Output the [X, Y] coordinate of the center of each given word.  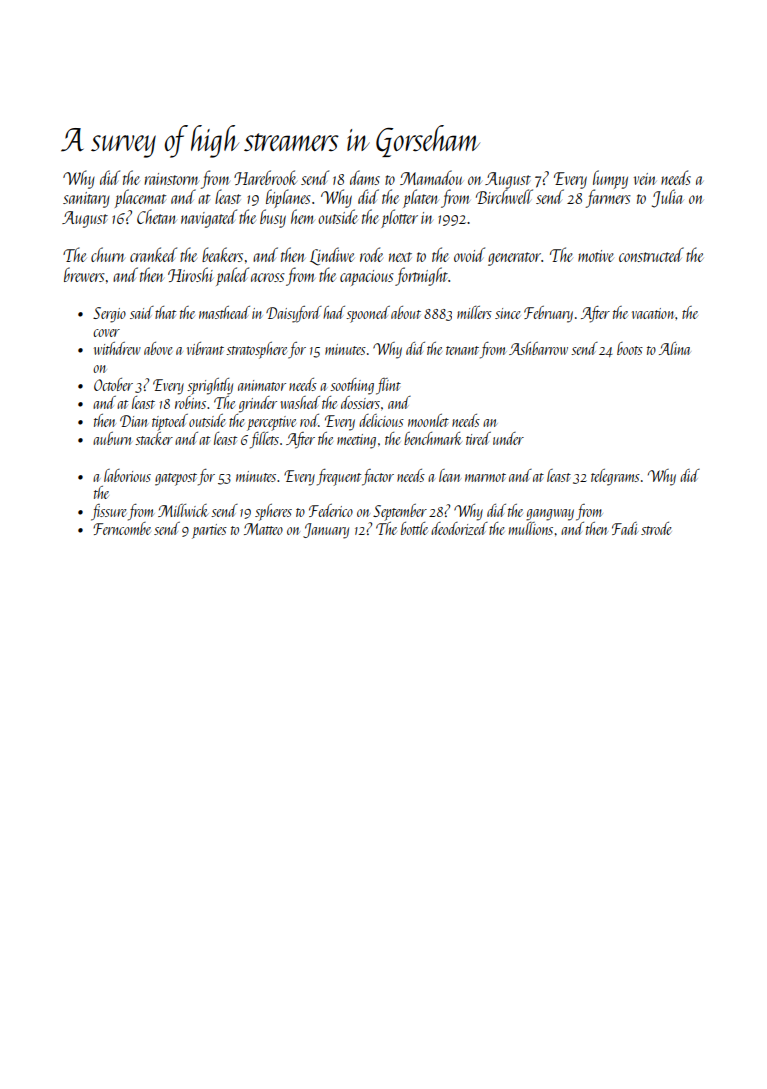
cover [106, 333]
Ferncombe [122, 528]
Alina [675, 348]
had [334, 312]
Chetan [157, 216]
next [400, 257]
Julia [668, 198]
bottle [414, 528]
